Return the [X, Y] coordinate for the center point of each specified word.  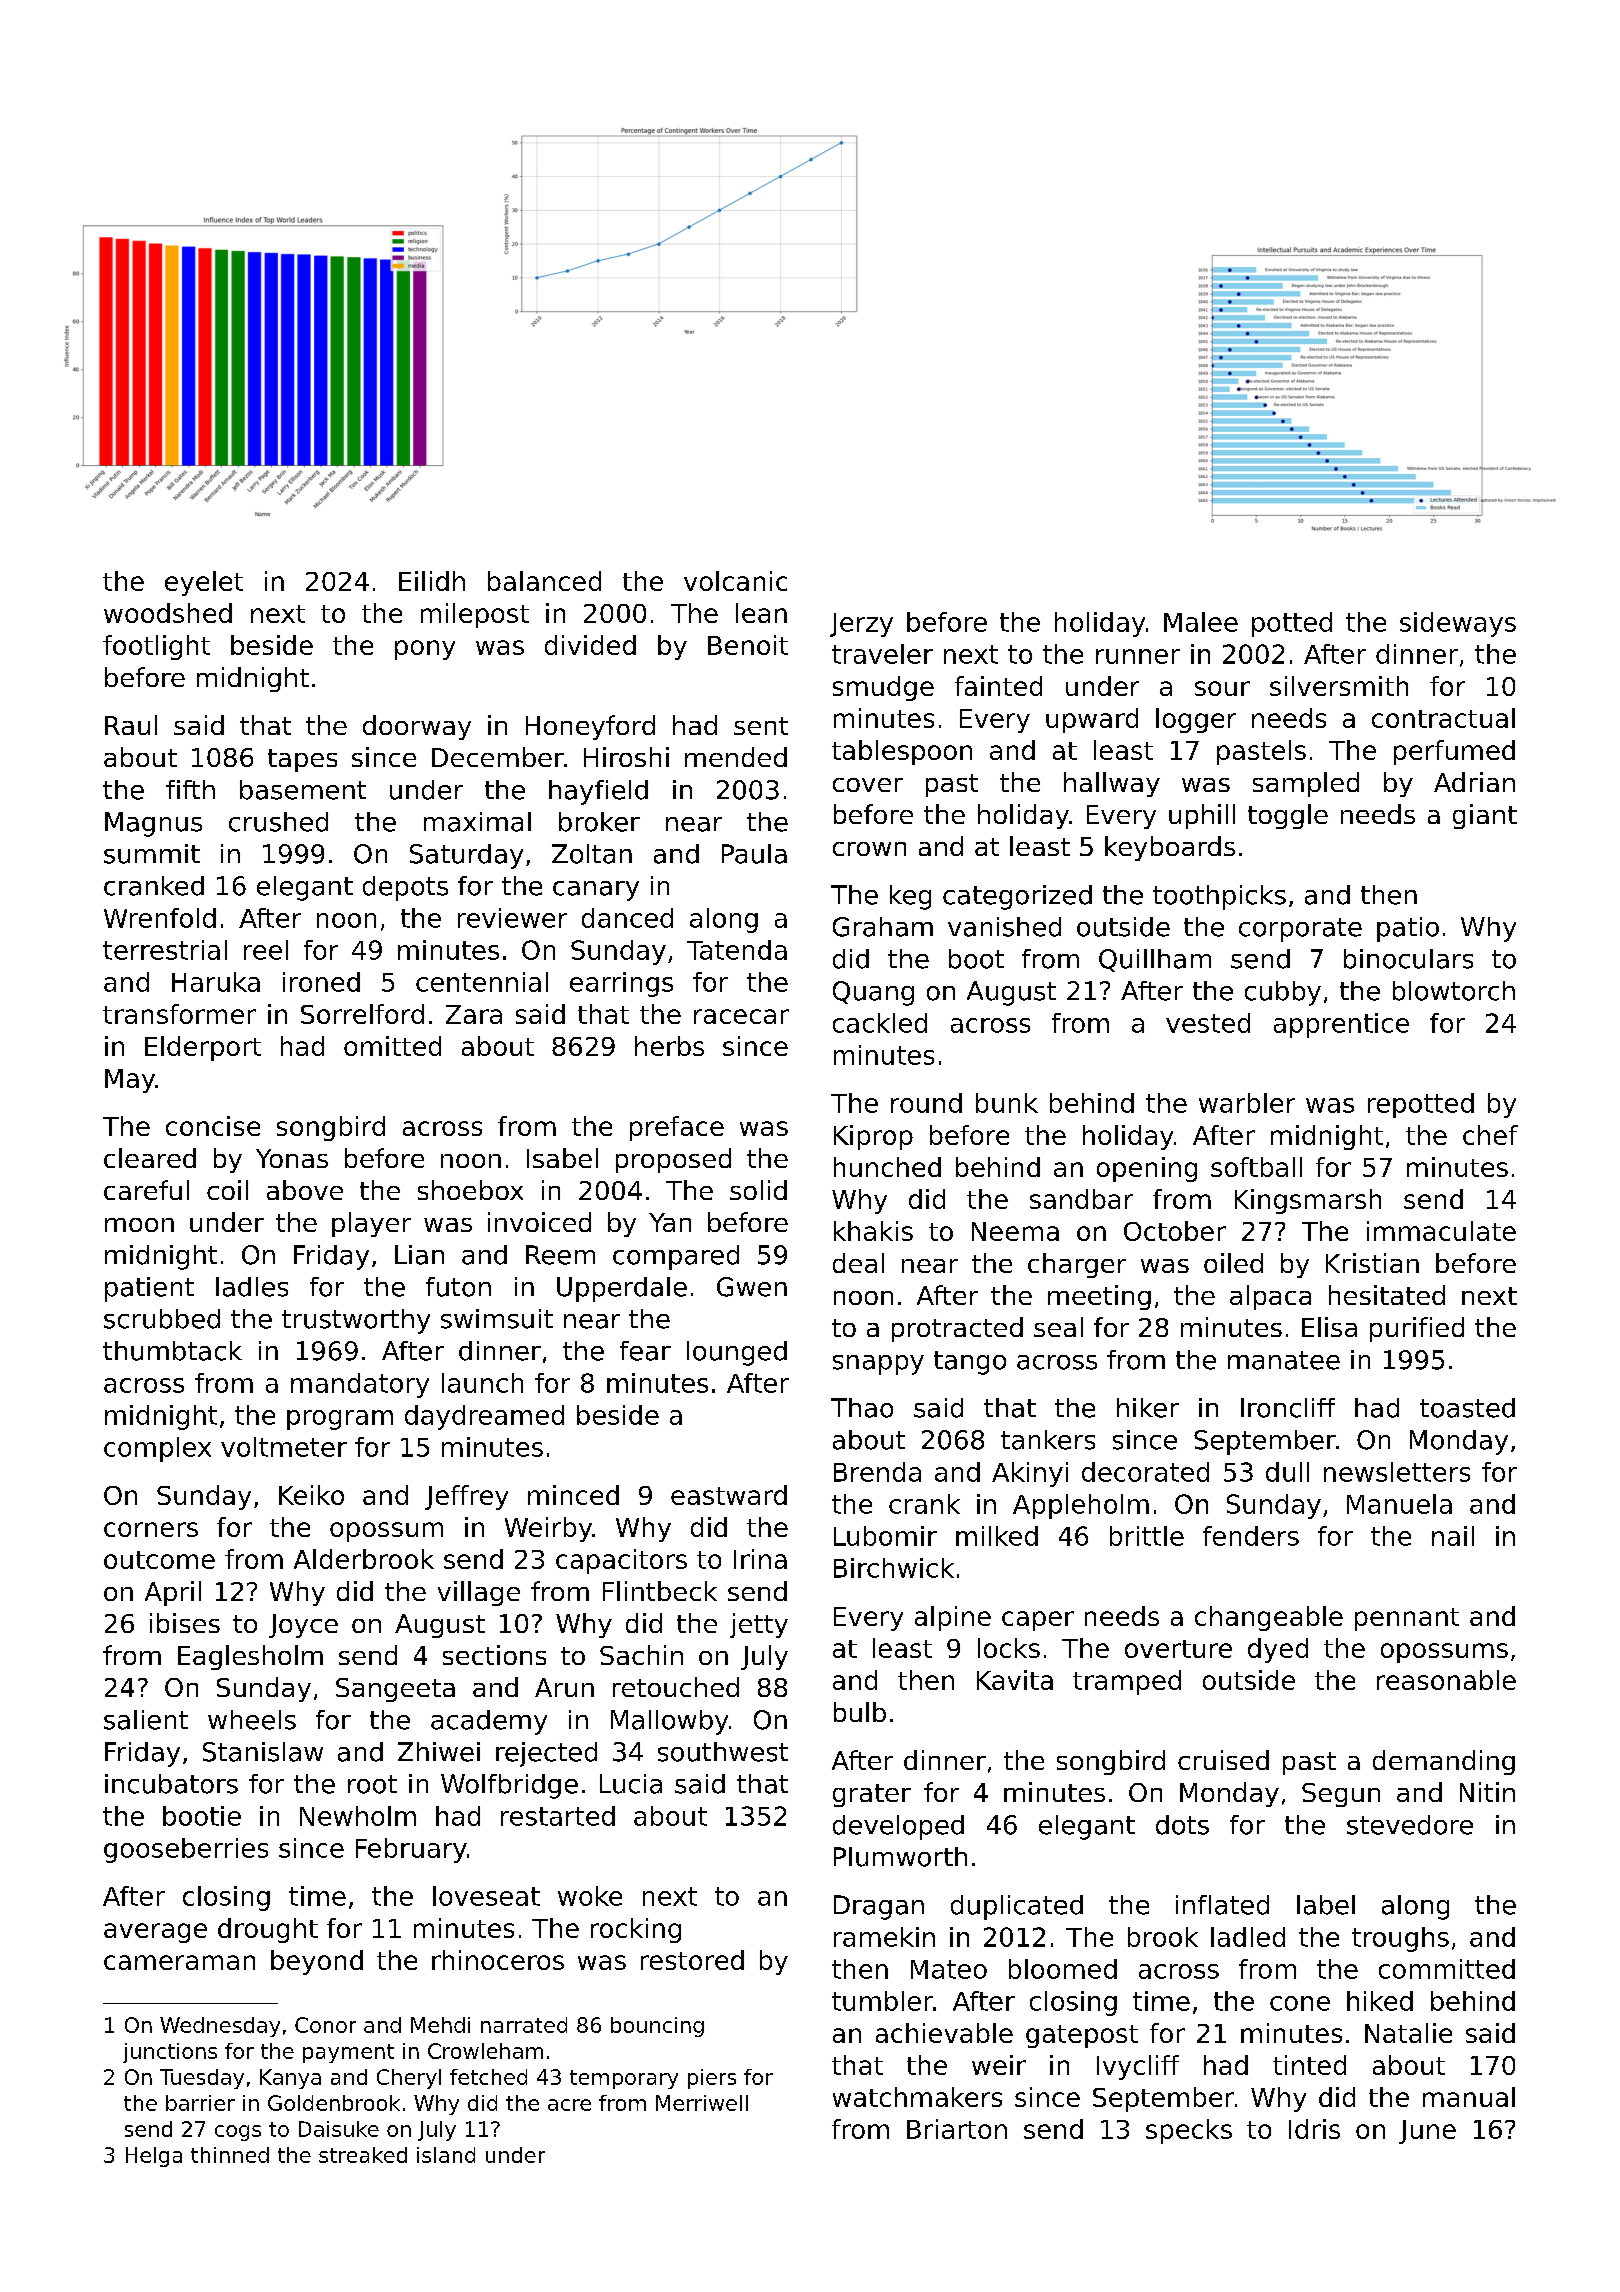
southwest [723, 1752]
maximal [477, 822]
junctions [170, 2053]
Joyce [303, 1626]
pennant [1407, 1619]
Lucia [631, 1784]
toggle [1288, 816]
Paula [754, 854]
